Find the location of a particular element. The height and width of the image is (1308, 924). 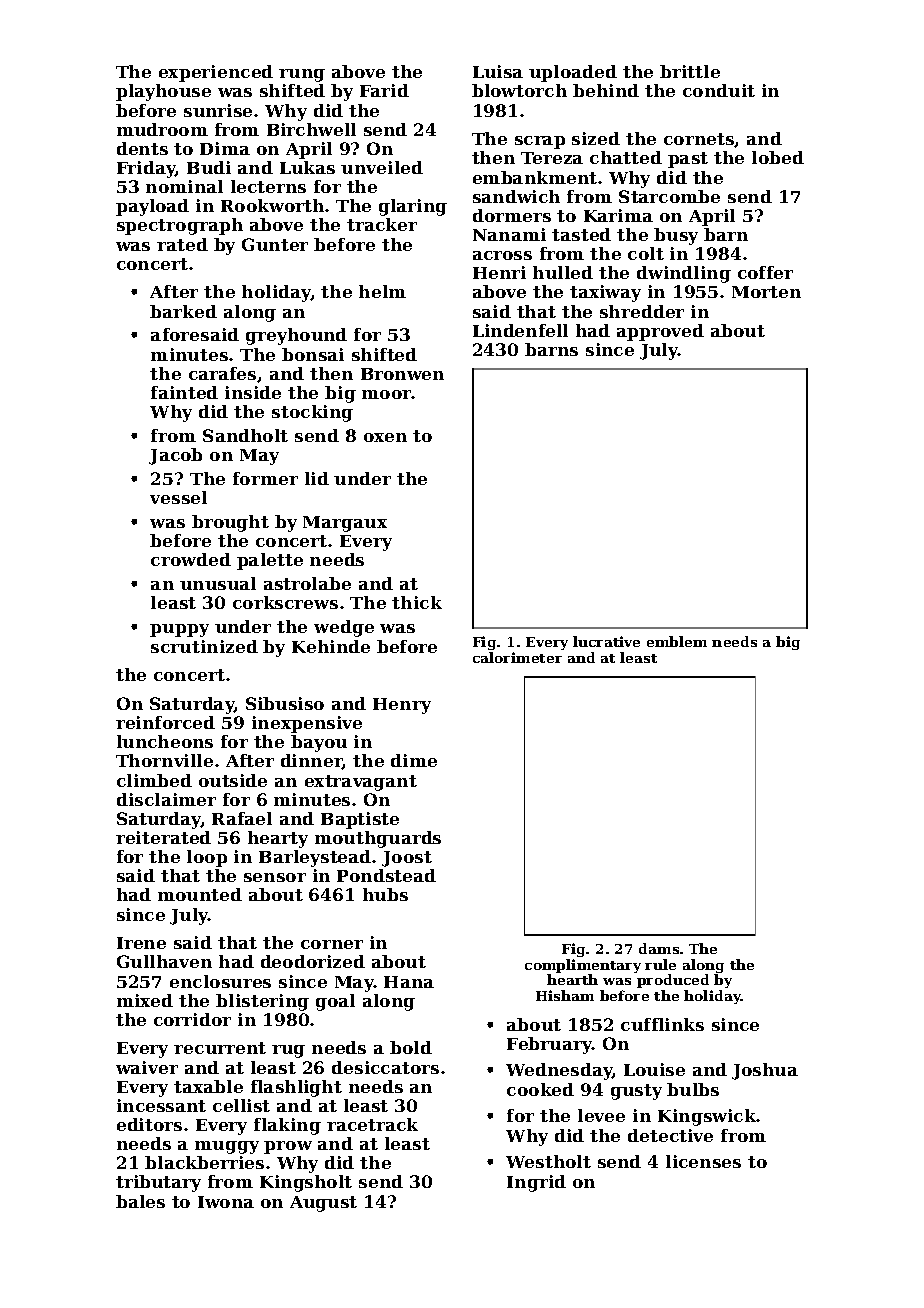

coffer is located at coordinates (765, 272).
